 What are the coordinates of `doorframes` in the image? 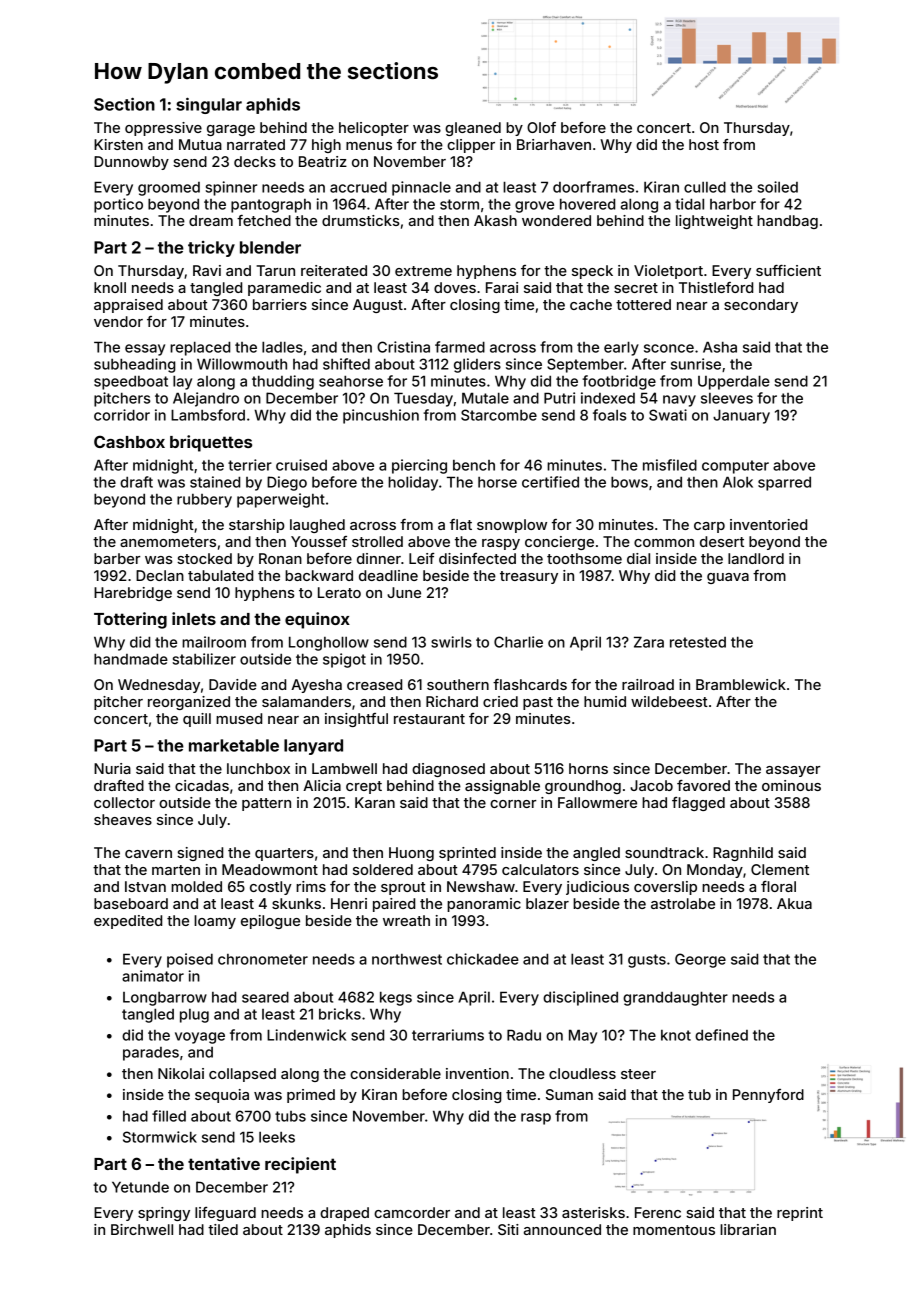 It's located at (593, 187).
